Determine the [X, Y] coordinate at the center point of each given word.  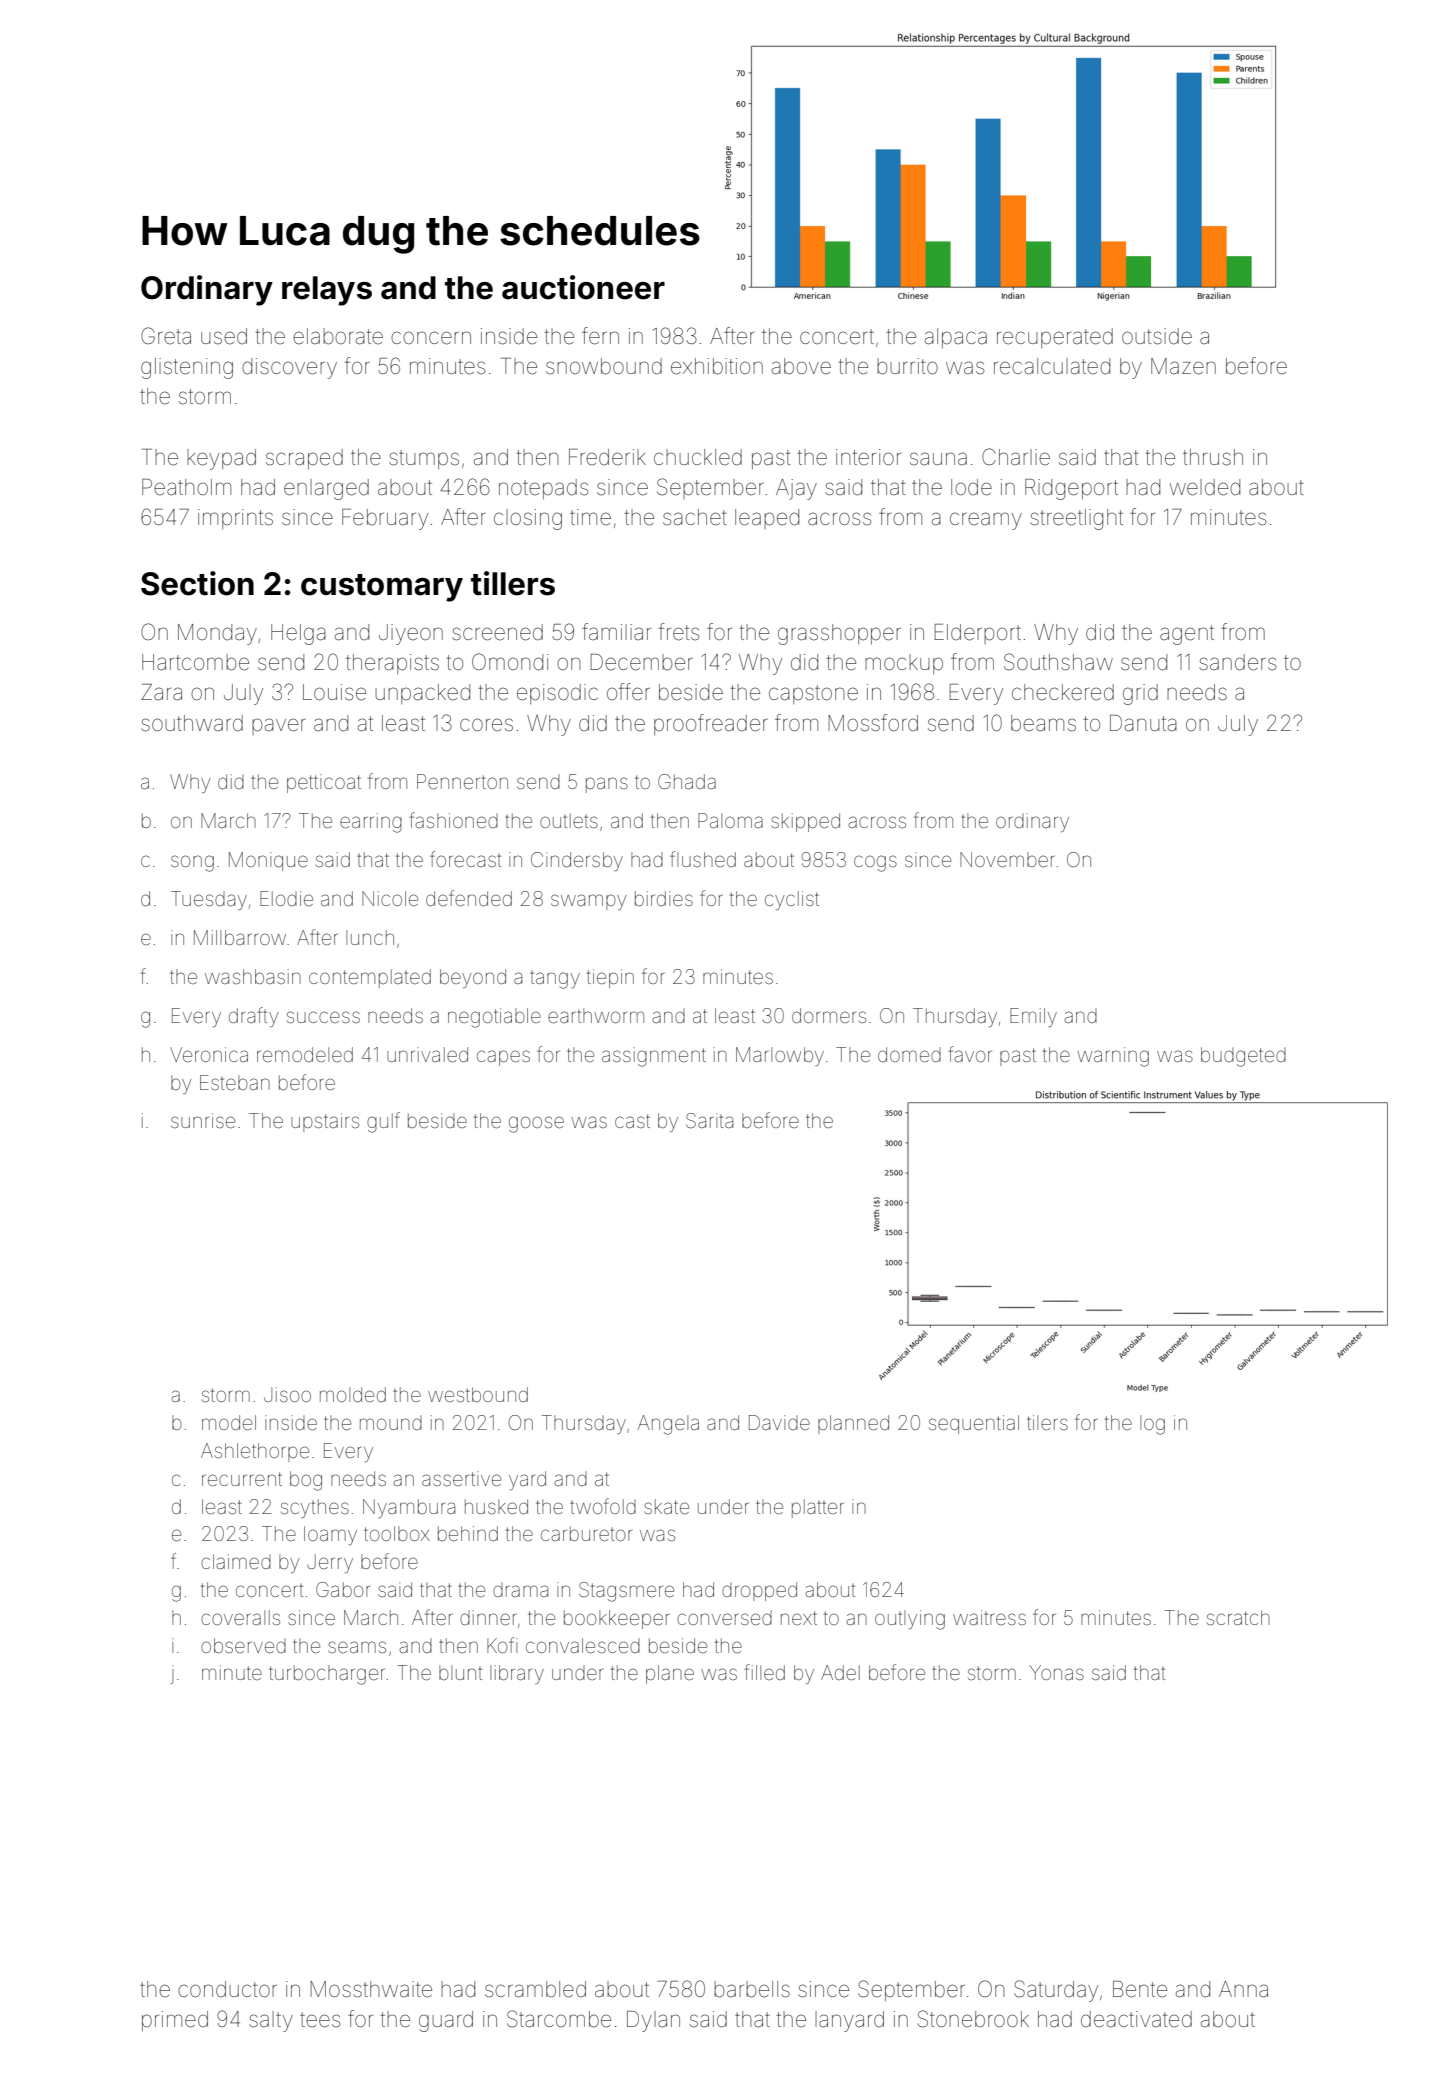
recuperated [1055, 338]
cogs [875, 863]
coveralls [240, 1617]
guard [446, 2021]
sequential [974, 1424]
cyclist [792, 900]
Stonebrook [973, 2019]
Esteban [235, 1082]
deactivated [1136, 2019]
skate [666, 1506]
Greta [166, 336]
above [801, 366]
